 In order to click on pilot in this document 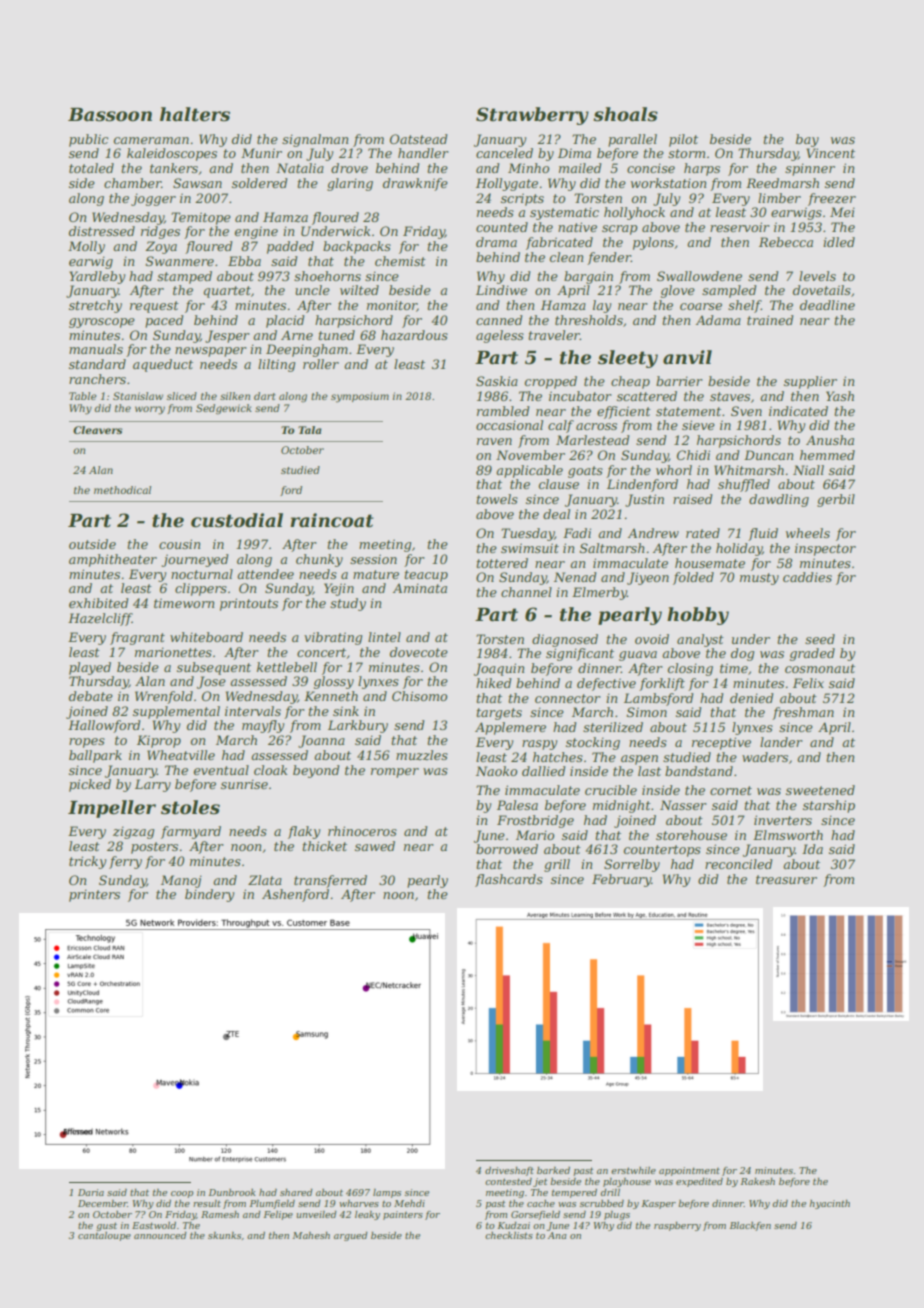, I will do `click(683, 140)`.
